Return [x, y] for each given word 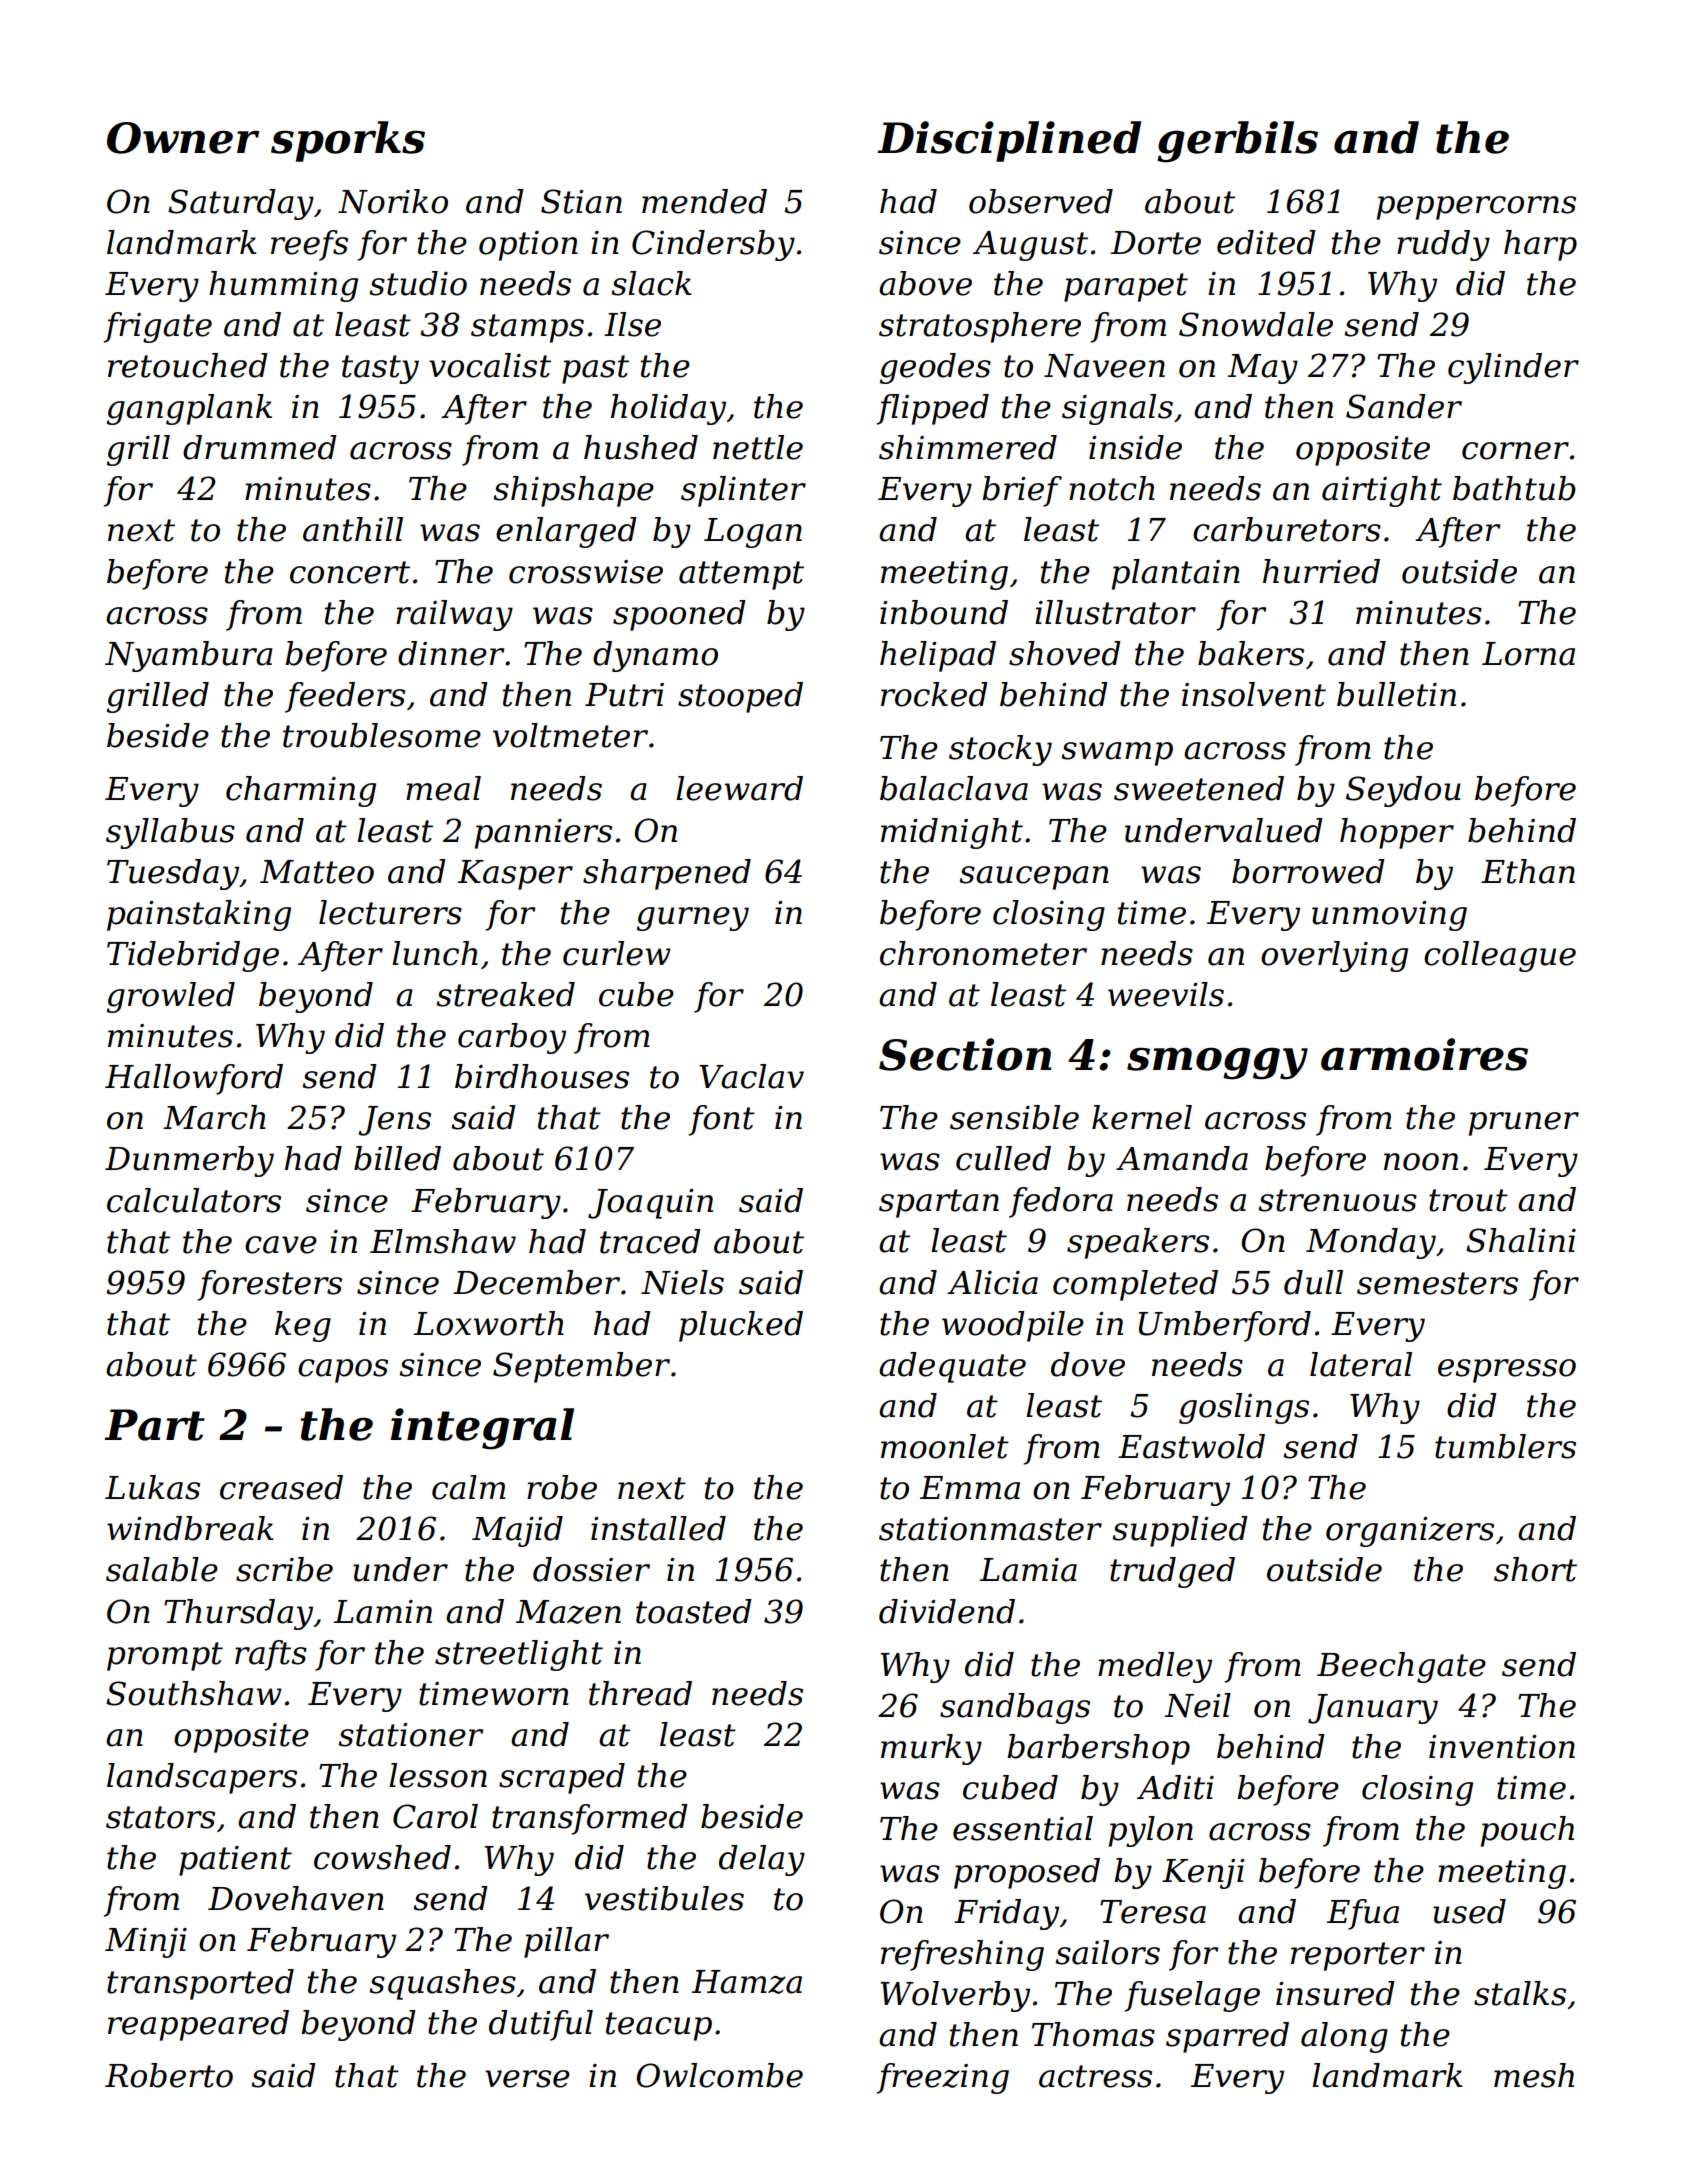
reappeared [198, 2025]
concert [350, 572]
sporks [348, 141]
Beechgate [1401, 1667]
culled [1003, 1158]
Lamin [383, 1612]
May [1263, 369]
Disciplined [1009, 141]
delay [762, 1860]
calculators [194, 1200]
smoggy [1217, 1063]
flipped [933, 409]
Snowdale [1256, 324]
